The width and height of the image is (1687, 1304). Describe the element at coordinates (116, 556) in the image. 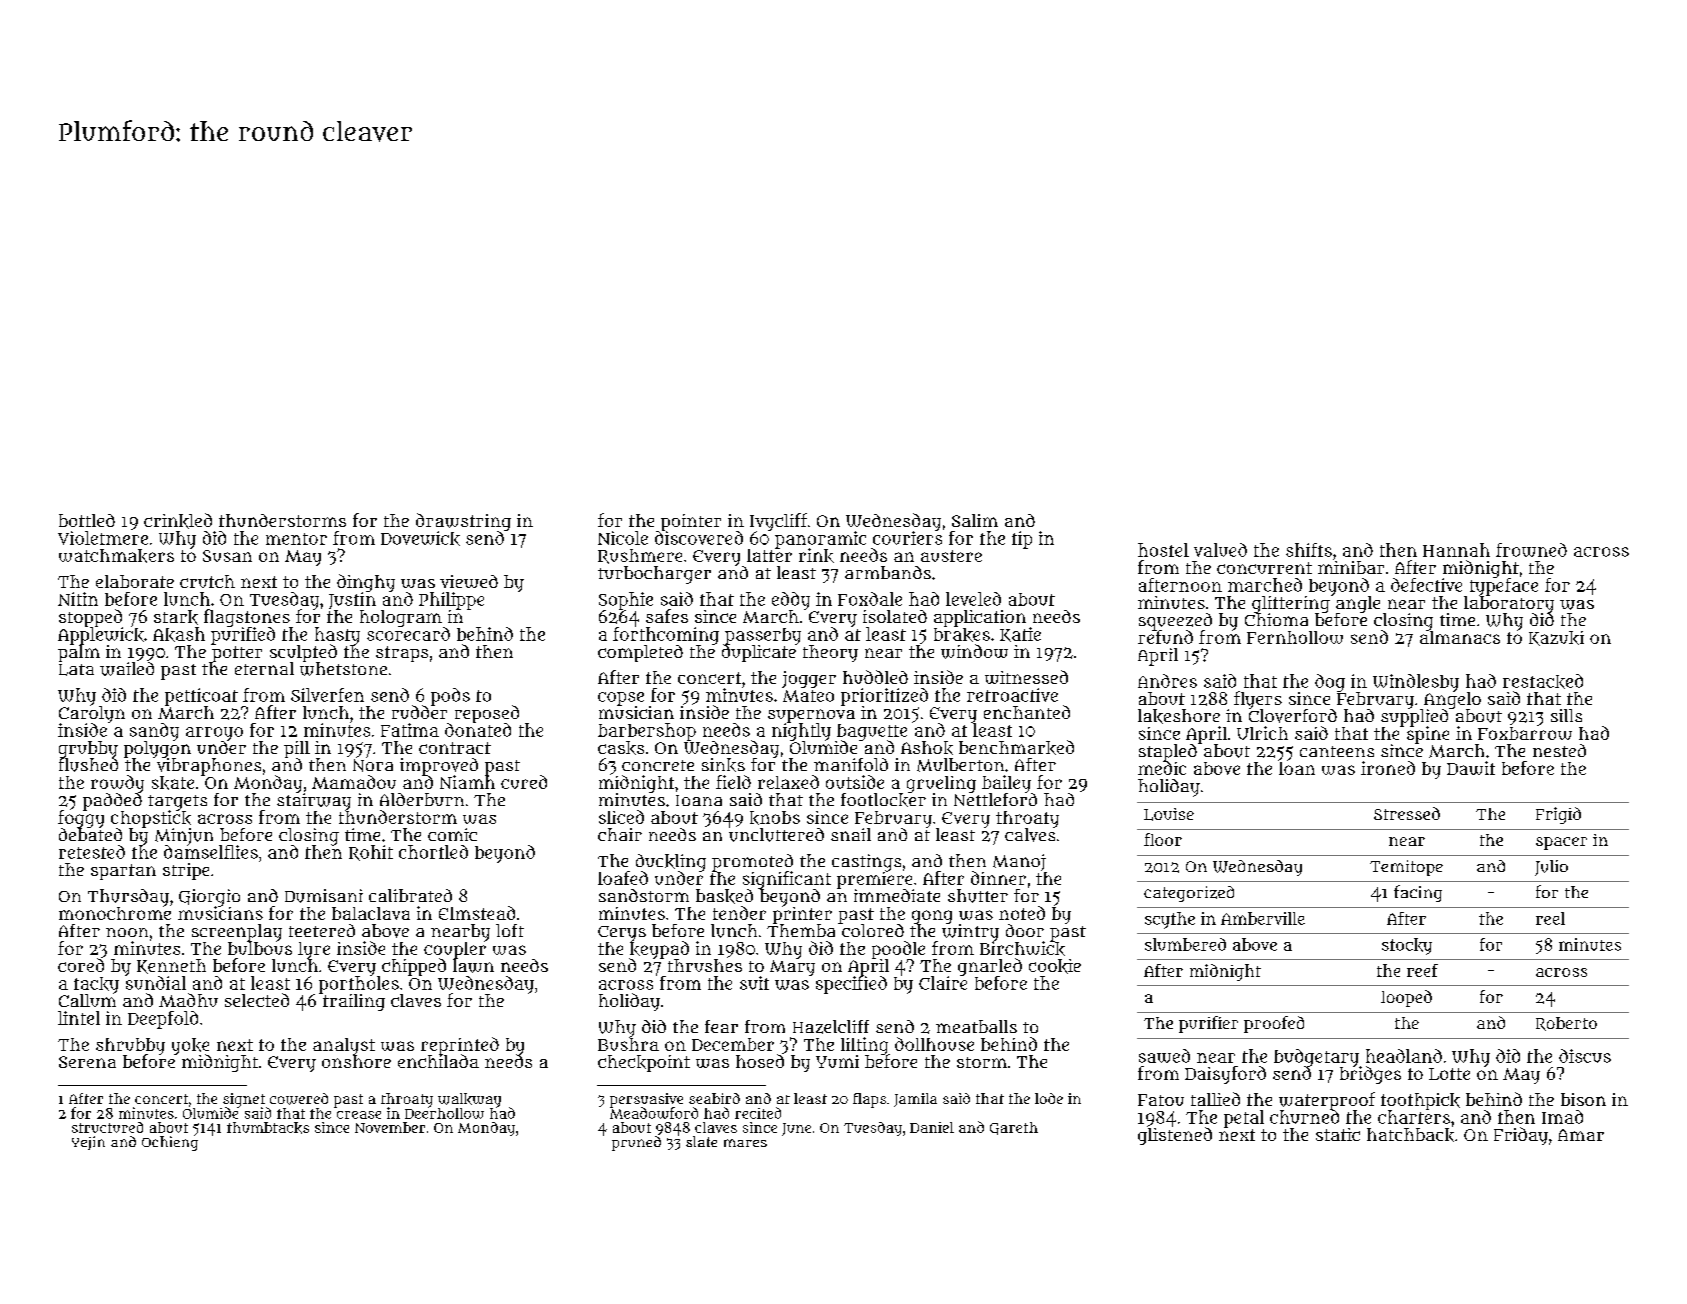

I see `watchmakers` at that location.
